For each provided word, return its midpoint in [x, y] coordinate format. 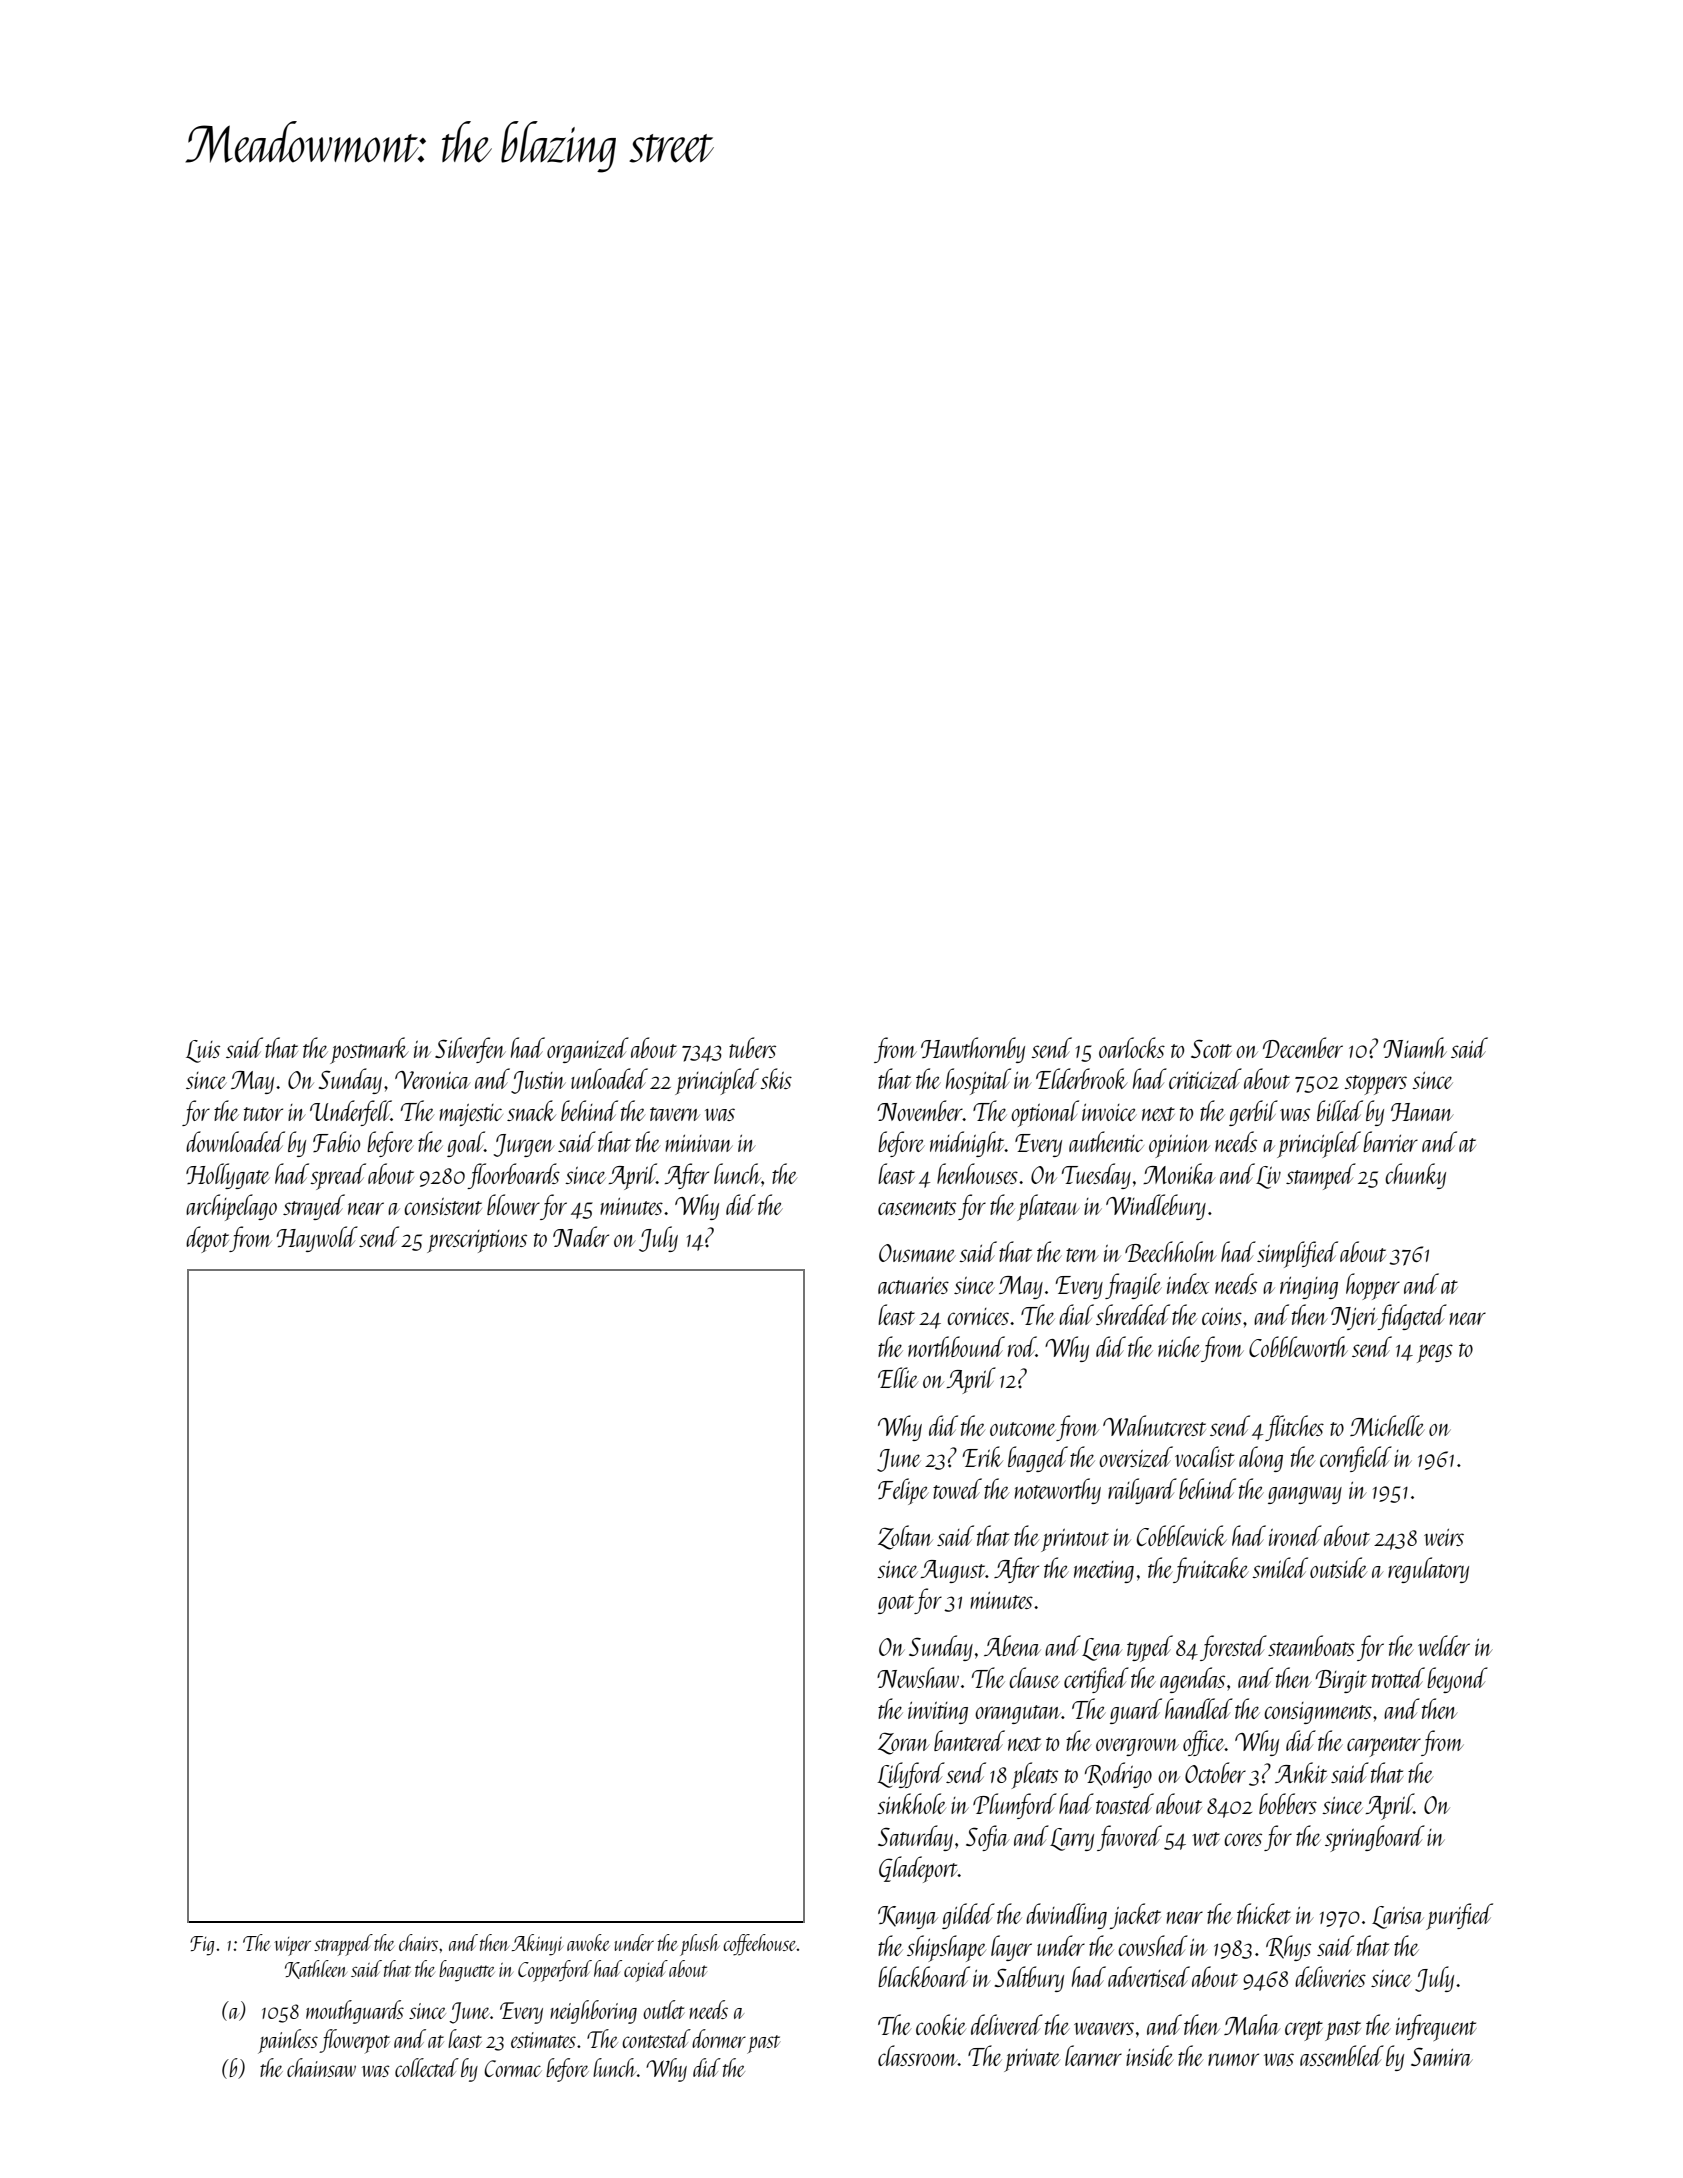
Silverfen [470, 1050]
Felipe [903, 1491]
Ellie [898, 1377]
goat [896, 1604]
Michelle [1387, 1425]
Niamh [1415, 1047]
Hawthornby [973, 1050]
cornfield [1356, 1459]
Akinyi [537, 1945]
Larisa [1398, 1917]
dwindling [1066, 1916]
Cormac [513, 2068]
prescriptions [477, 1241]
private [1032, 2060]
